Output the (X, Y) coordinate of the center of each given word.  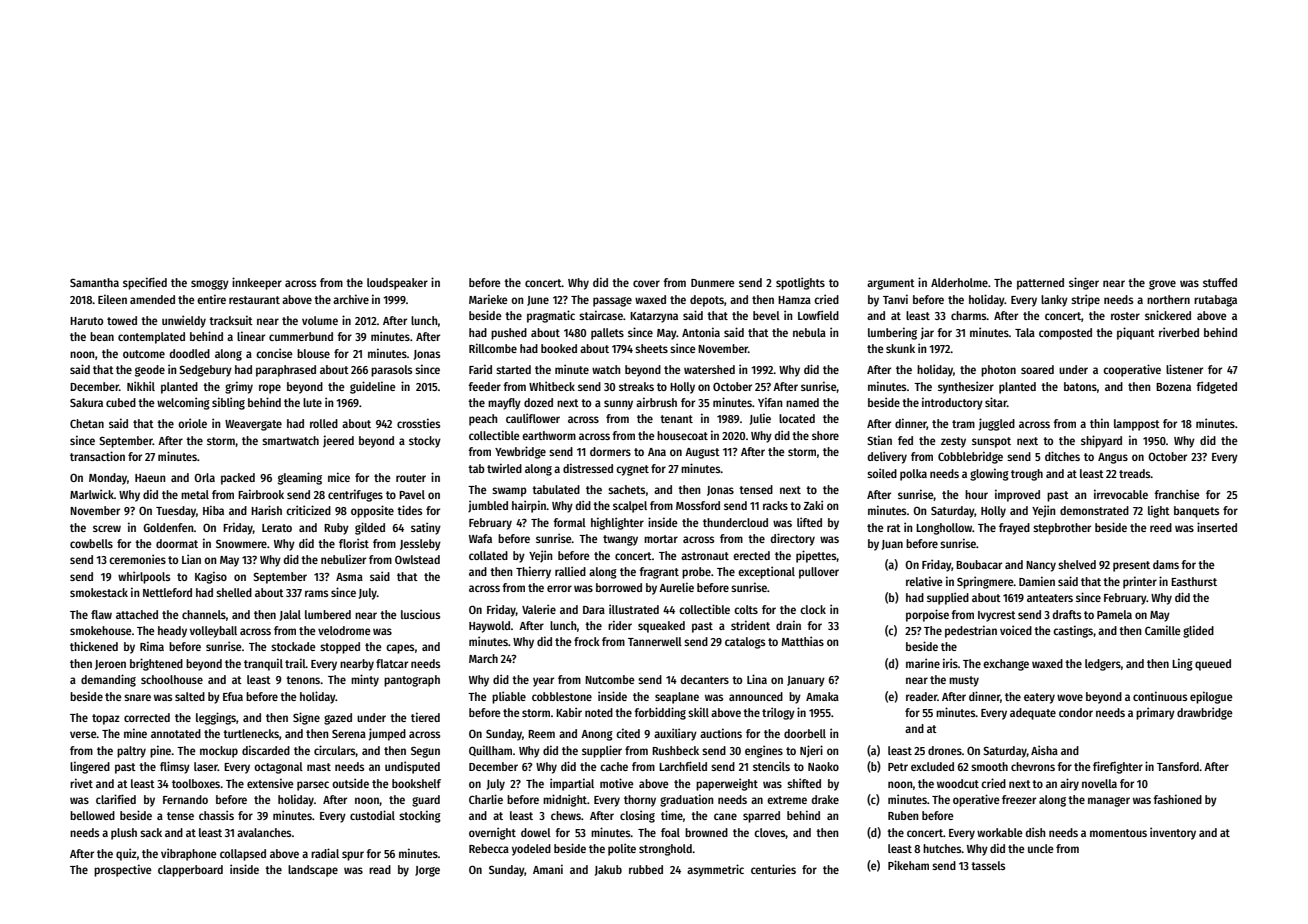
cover (646, 283)
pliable (509, 697)
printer (1140, 582)
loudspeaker (397, 284)
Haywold (489, 627)
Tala (1025, 332)
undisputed (412, 767)
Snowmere (241, 543)
